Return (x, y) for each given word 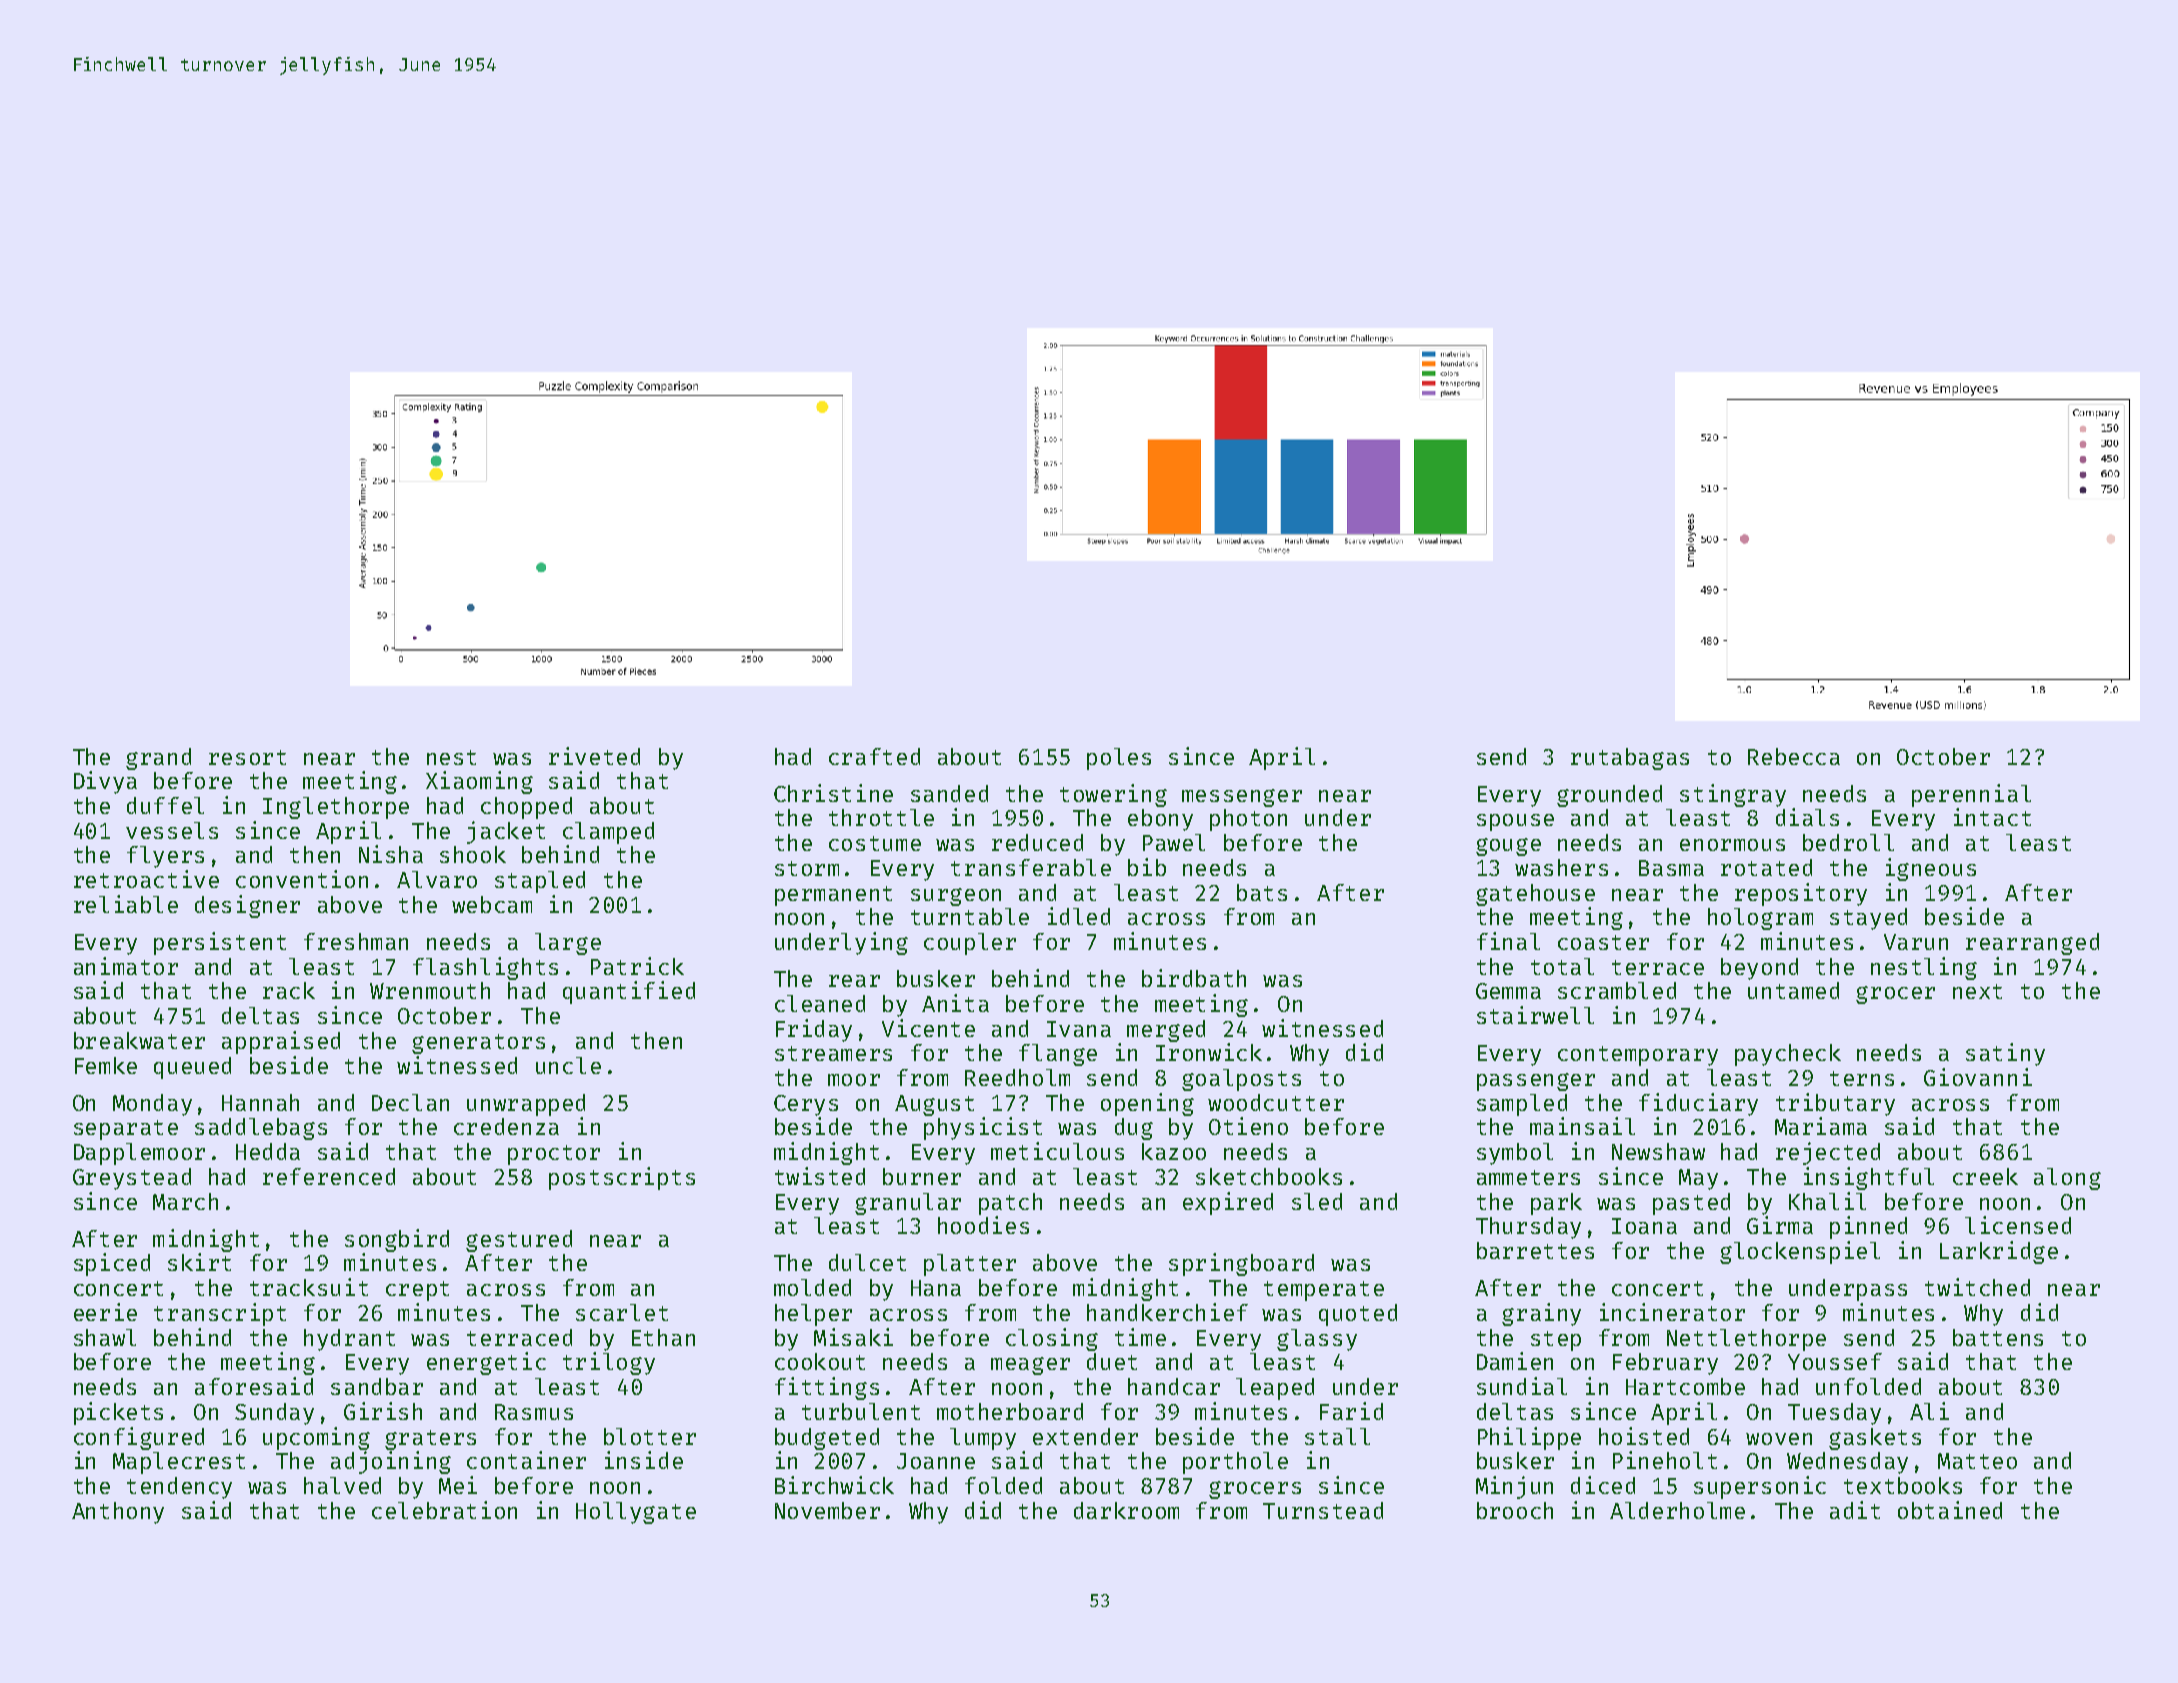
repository (1801, 894)
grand (158, 759)
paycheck (1788, 1055)
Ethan (663, 1337)
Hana (936, 1288)
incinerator (1672, 1312)
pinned (1868, 1227)
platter (970, 1265)
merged (1166, 1031)
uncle (568, 1065)
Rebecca (1794, 756)
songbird (397, 1240)
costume (875, 843)
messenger (1242, 798)
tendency (179, 1488)
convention (302, 879)
